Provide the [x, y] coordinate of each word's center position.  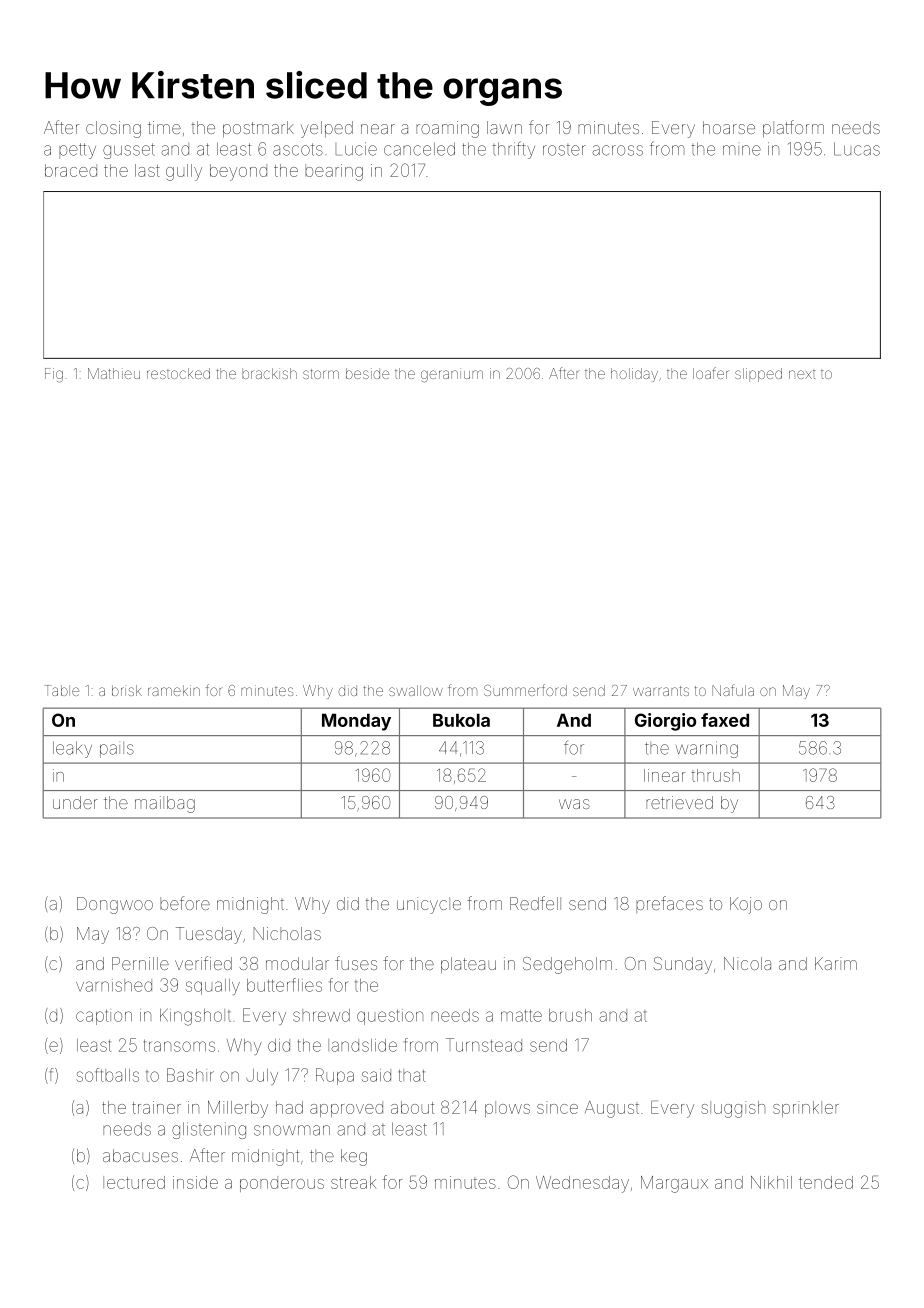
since [557, 1107]
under [75, 802]
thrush [715, 775]
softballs [107, 1075]
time [164, 127]
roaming [447, 129]
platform [793, 129]
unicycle [429, 905]
